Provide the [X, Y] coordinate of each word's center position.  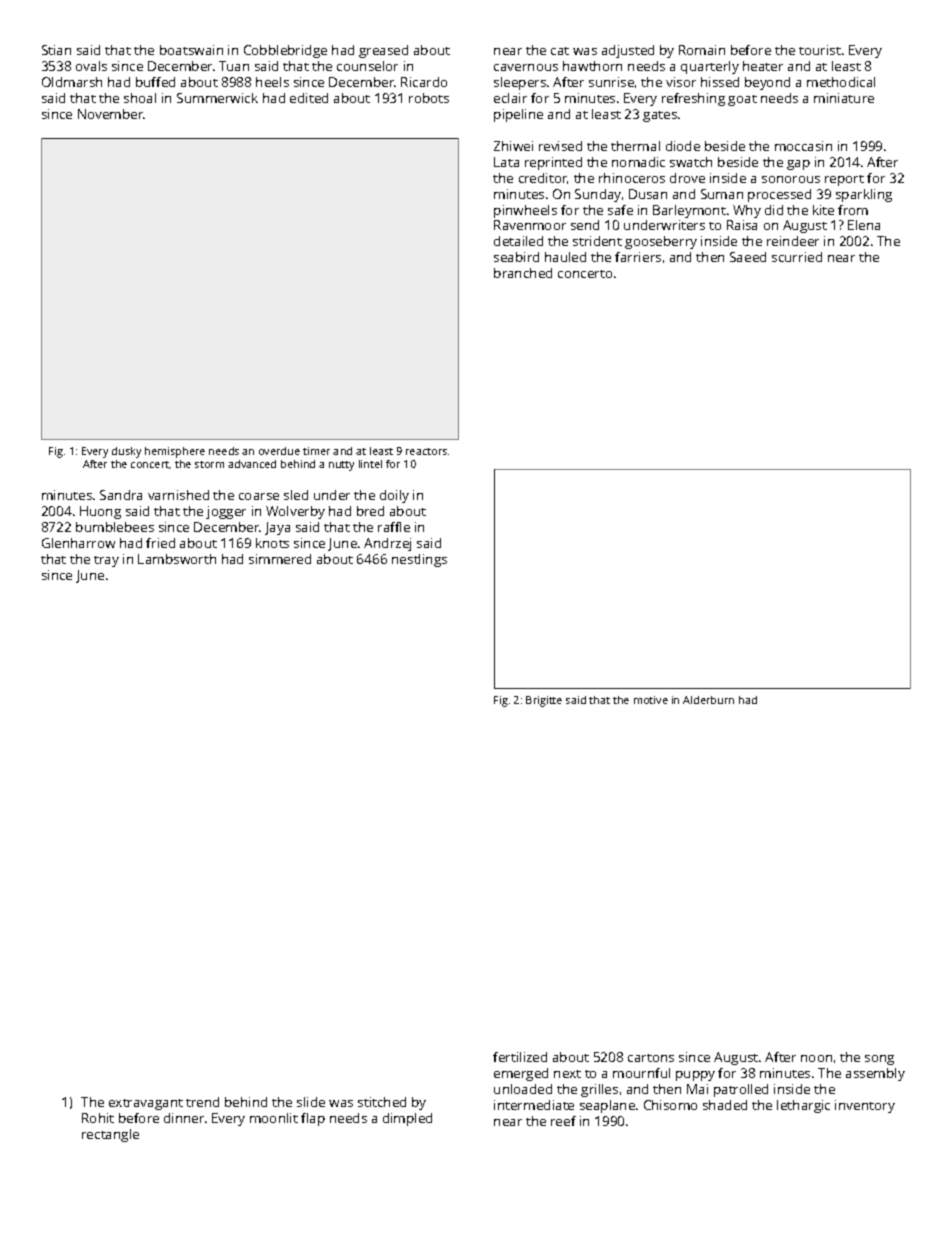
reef [563, 1121]
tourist [820, 50]
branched [523, 273]
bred [370, 511]
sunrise [611, 82]
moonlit [274, 1118]
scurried [797, 257]
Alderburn [708, 700]
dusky [126, 452]
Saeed [748, 257]
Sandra [121, 495]
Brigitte [544, 701]
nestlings [419, 560]
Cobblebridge [285, 51]
